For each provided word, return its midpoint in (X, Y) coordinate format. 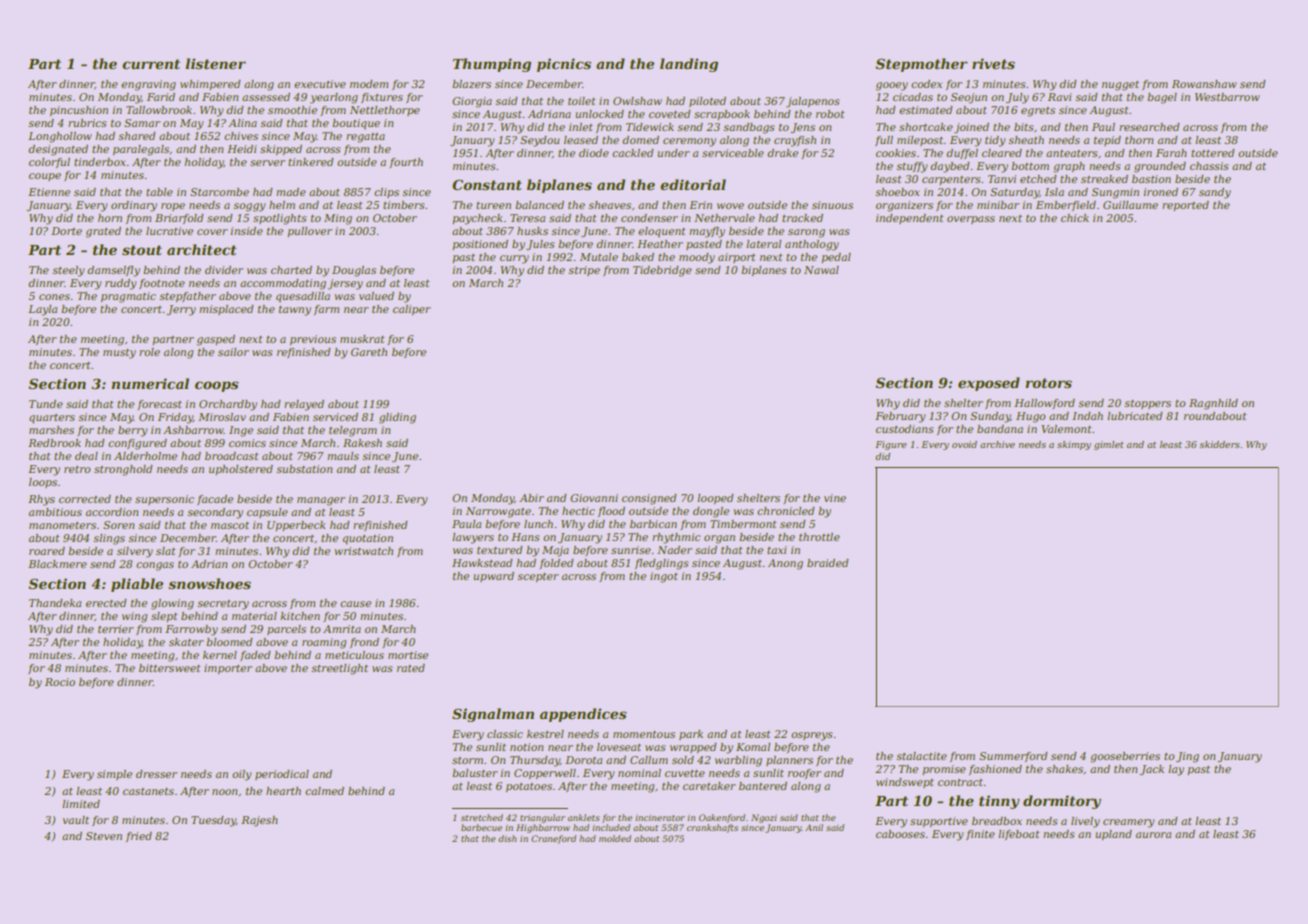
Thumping (492, 65)
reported (1185, 206)
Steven (104, 836)
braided (828, 563)
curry (514, 259)
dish (507, 838)
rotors (1048, 383)
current (151, 64)
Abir (531, 498)
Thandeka (55, 603)
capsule (267, 513)
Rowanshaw (1204, 84)
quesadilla (303, 297)
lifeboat (1019, 835)
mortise (408, 655)
